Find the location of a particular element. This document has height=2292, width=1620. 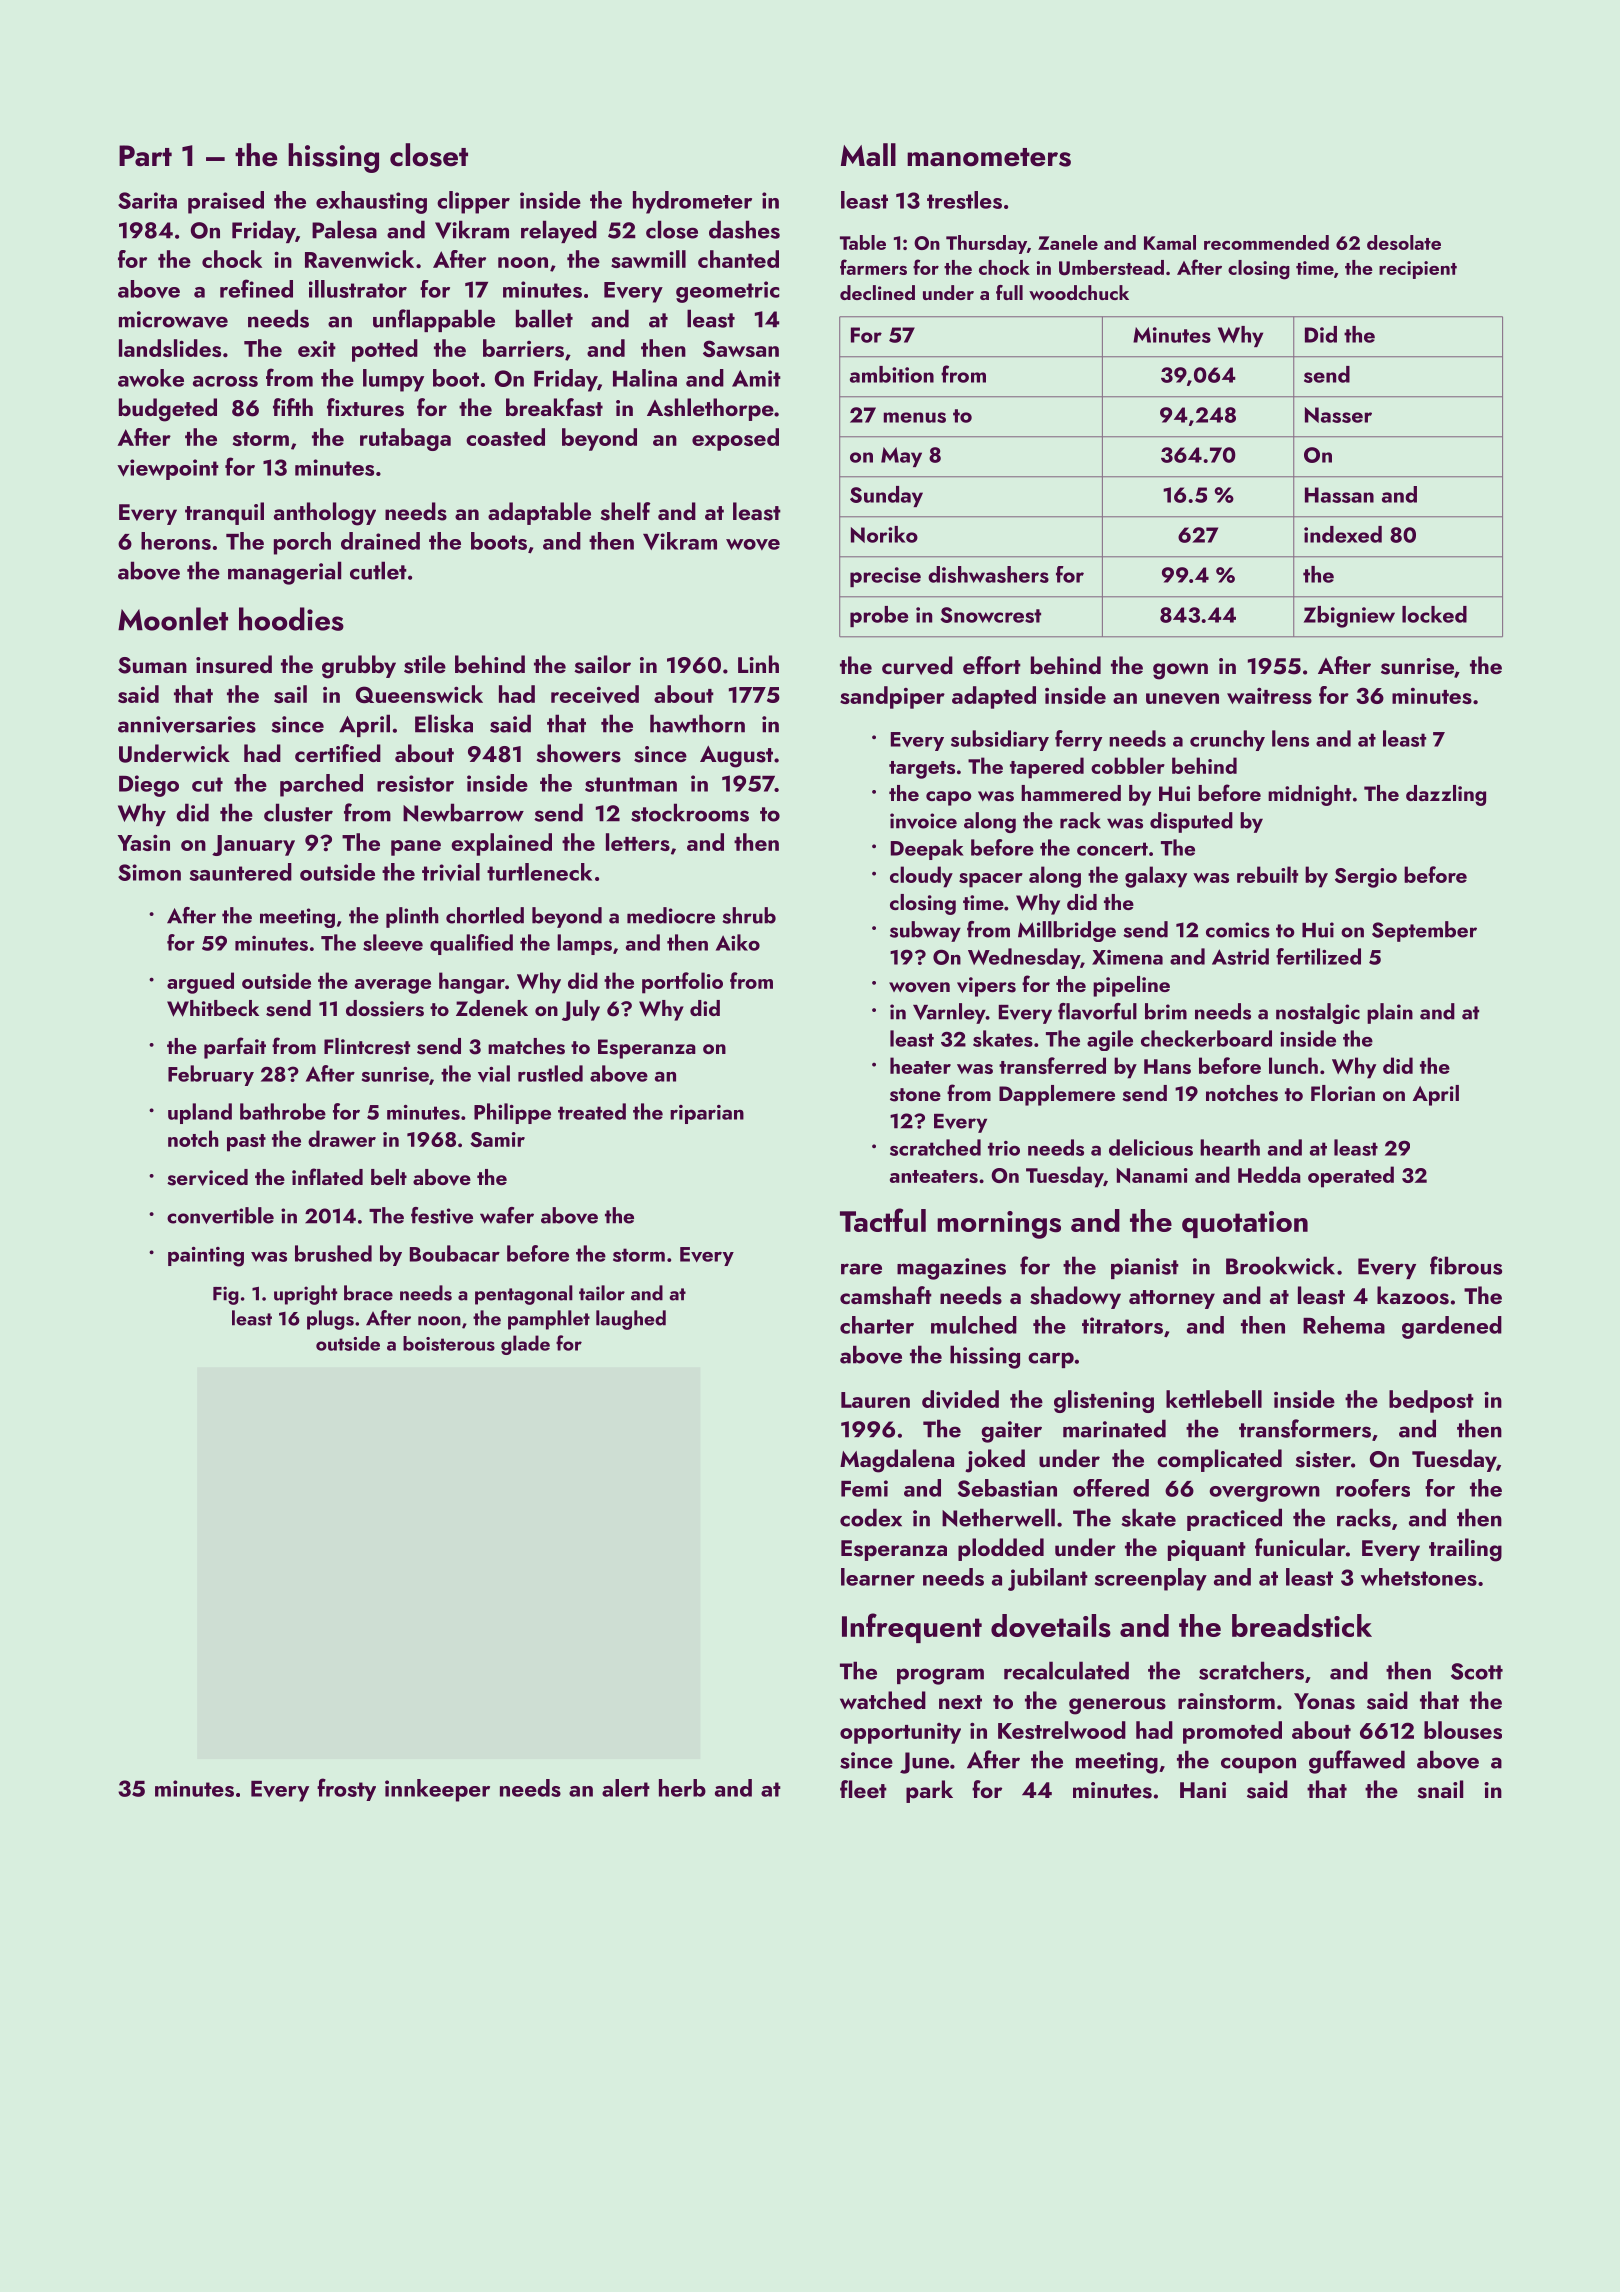

brim is located at coordinates (1166, 1011).
